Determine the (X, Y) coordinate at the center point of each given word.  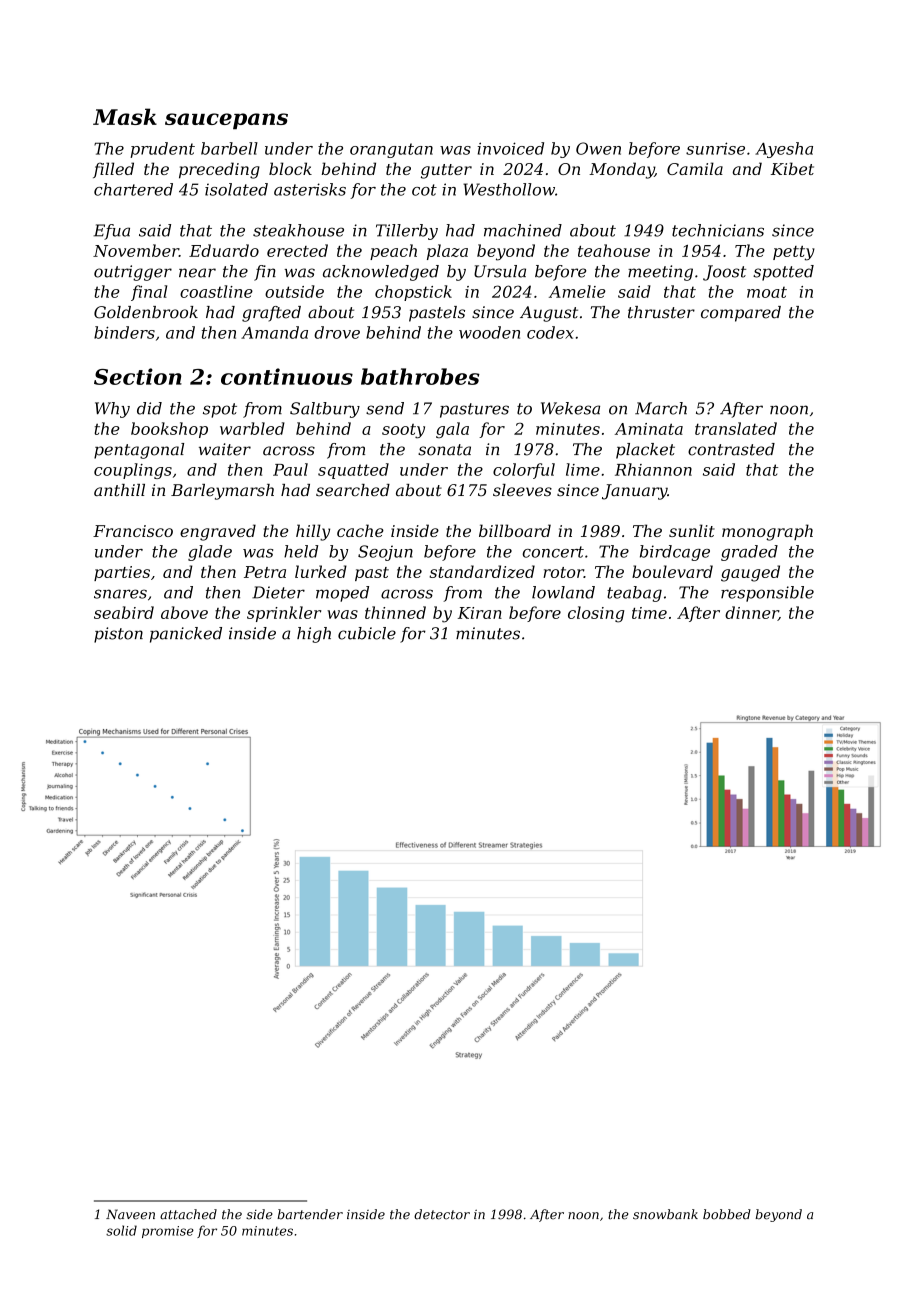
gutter (446, 171)
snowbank (665, 1214)
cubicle (367, 633)
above (184, 612)
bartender (310, 1214)
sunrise (715, 148)
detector (442, 1214)
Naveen (130, 1214)
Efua (112, 232)
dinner (751, 613)
